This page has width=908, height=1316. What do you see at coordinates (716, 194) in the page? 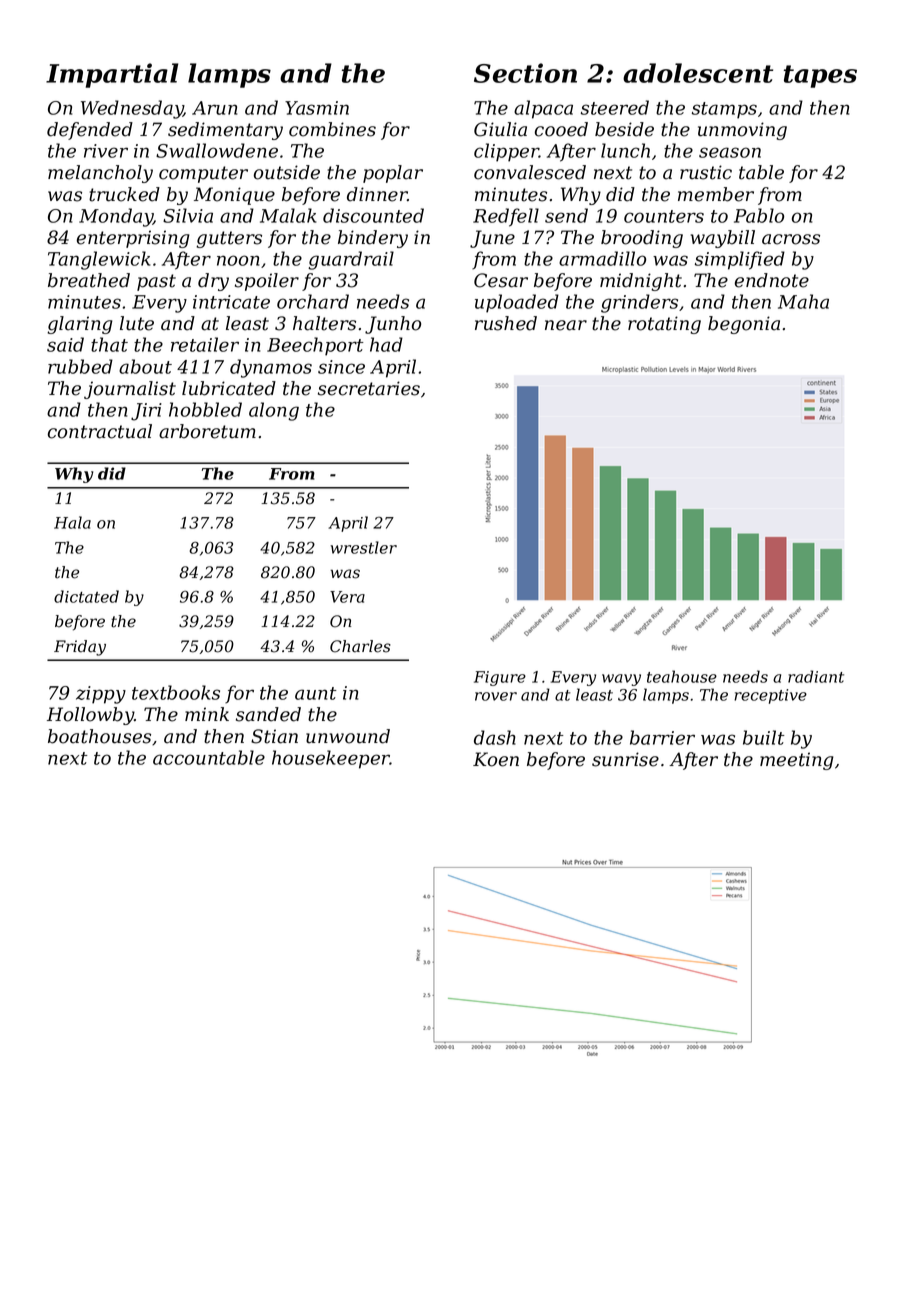
I see `member` at bounding box center [716, 194].
